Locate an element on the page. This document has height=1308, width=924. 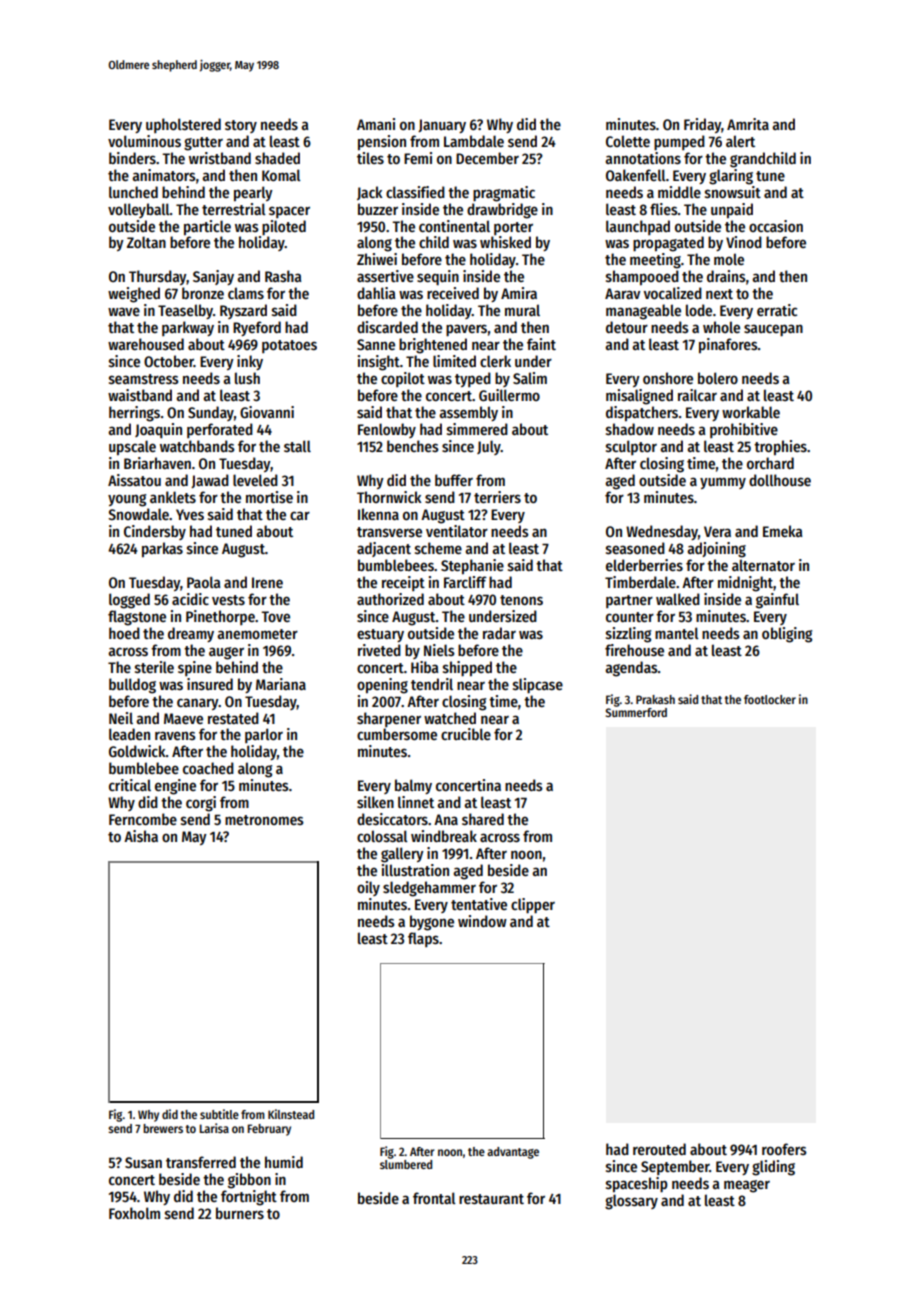
January is located at coordinates (442, 126).
